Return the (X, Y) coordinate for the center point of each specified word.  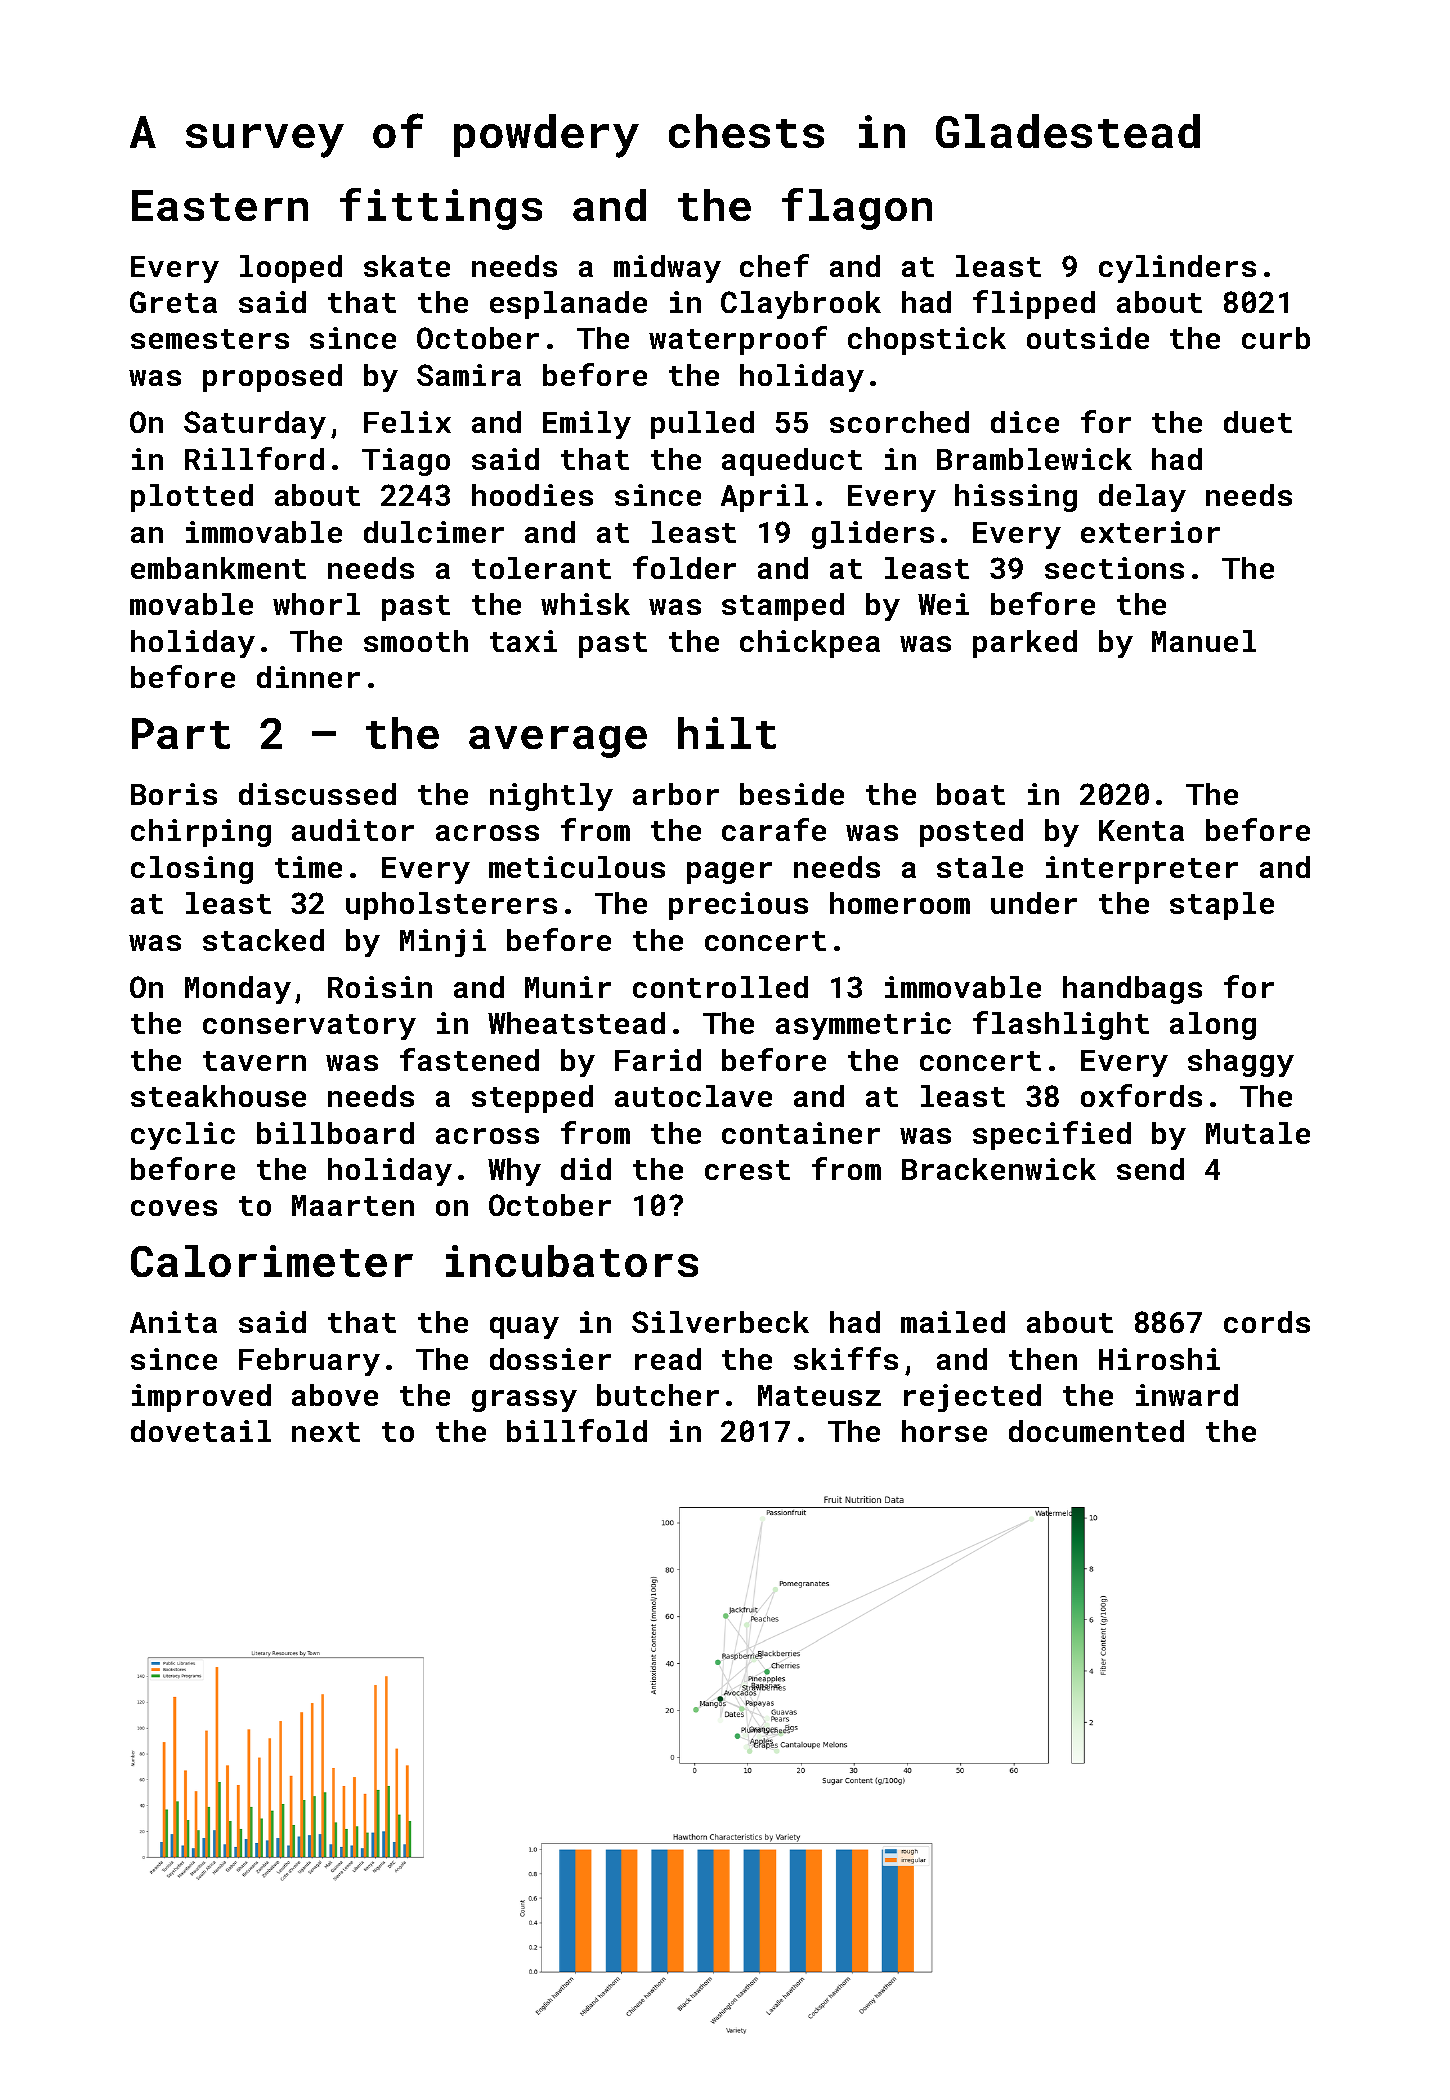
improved (201, 1398)
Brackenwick (999, 1169)
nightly (551, 797)
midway (667, 269)
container (801, 1133)
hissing (1016, 498)
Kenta (1141, 830)
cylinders (1177, 269)
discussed (317, 794)
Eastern (220, 205)
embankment (218, 568)
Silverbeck (720, 1322)
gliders (873, 535)
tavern (254, 1061)
